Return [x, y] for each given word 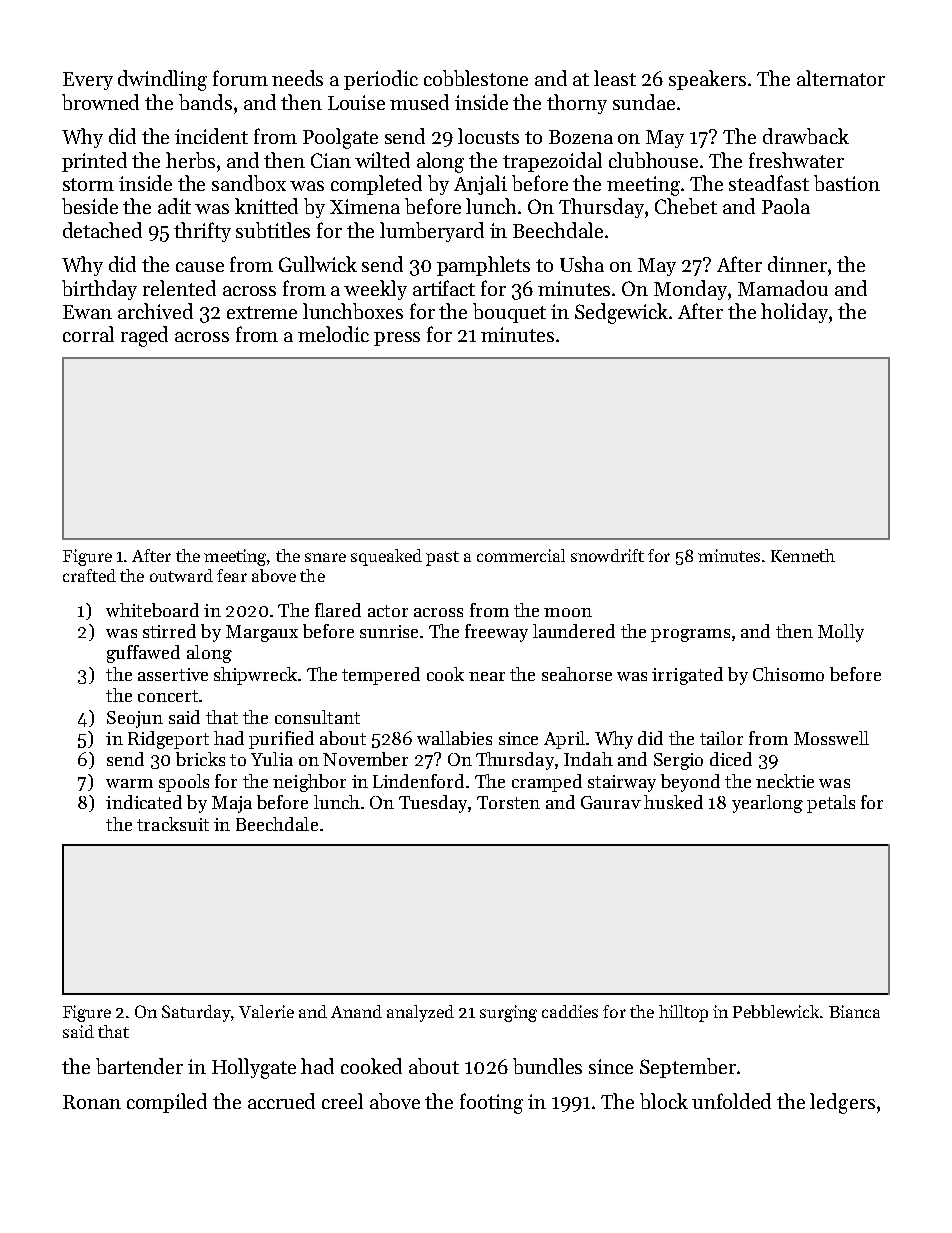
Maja [232, 804]
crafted [89, 575]
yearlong [767, 804]
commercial [521, 555]
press [397, 339]
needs [297, 78]
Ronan [92, 1102]
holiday [794, 313]
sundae [644, 102]
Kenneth [803, 555]
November [365, 759]
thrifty [202, 232]
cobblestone [476, 78]
